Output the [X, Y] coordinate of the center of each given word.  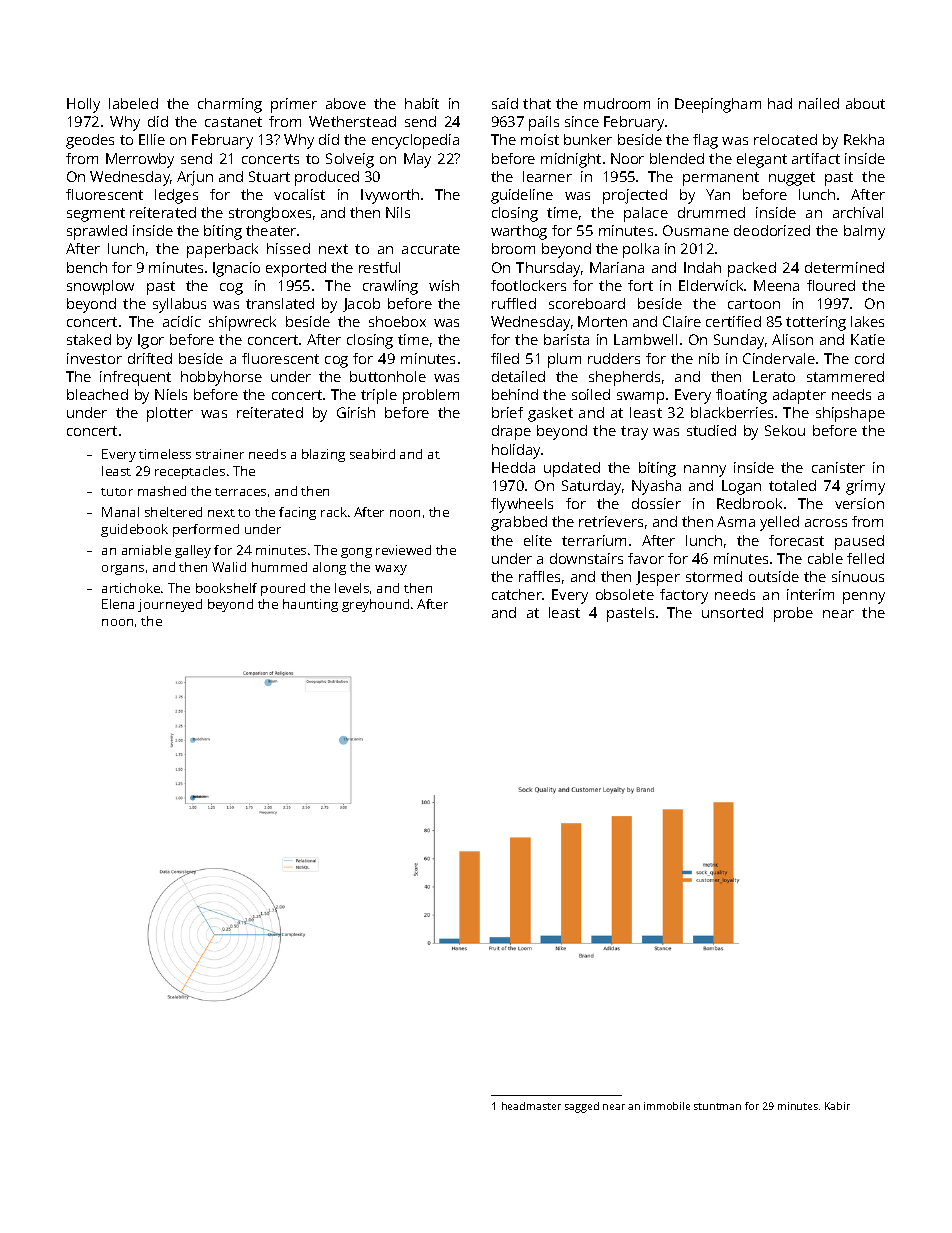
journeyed [170, 605]
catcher [517, 594]
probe [793, 614]
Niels [171, 394]
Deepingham [718, 105]
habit [422, 103]
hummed [279, 567]
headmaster [531, 1106]
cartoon [754, 304]
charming [230, 105]
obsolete [625, 594]
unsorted [732, 612]
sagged [582, 1107]
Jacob [361, 305]
